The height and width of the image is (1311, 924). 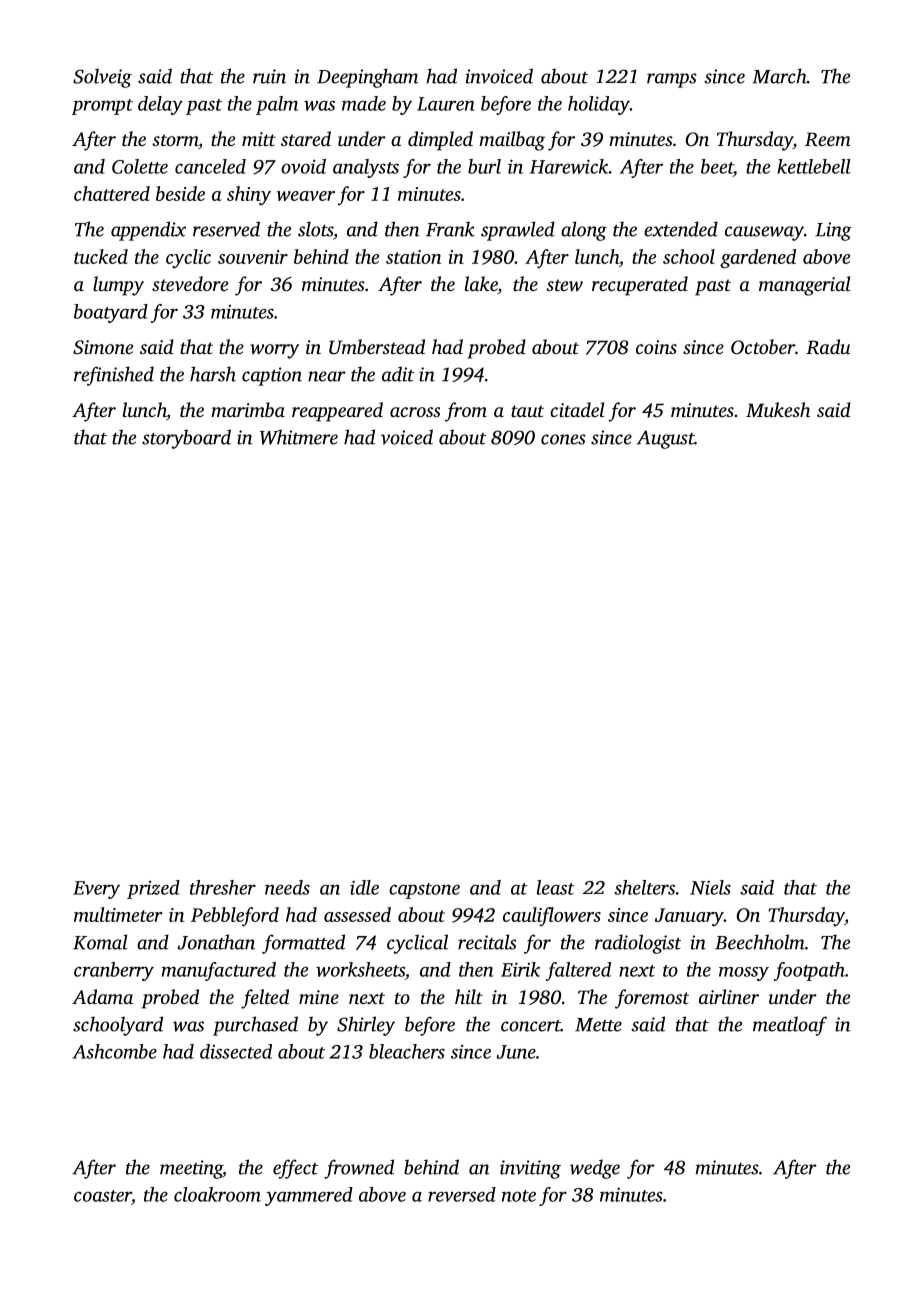 What do you see at coordinates (103, 1196) in the image?
I see `coaster` at bounding box center [103, 1196].
